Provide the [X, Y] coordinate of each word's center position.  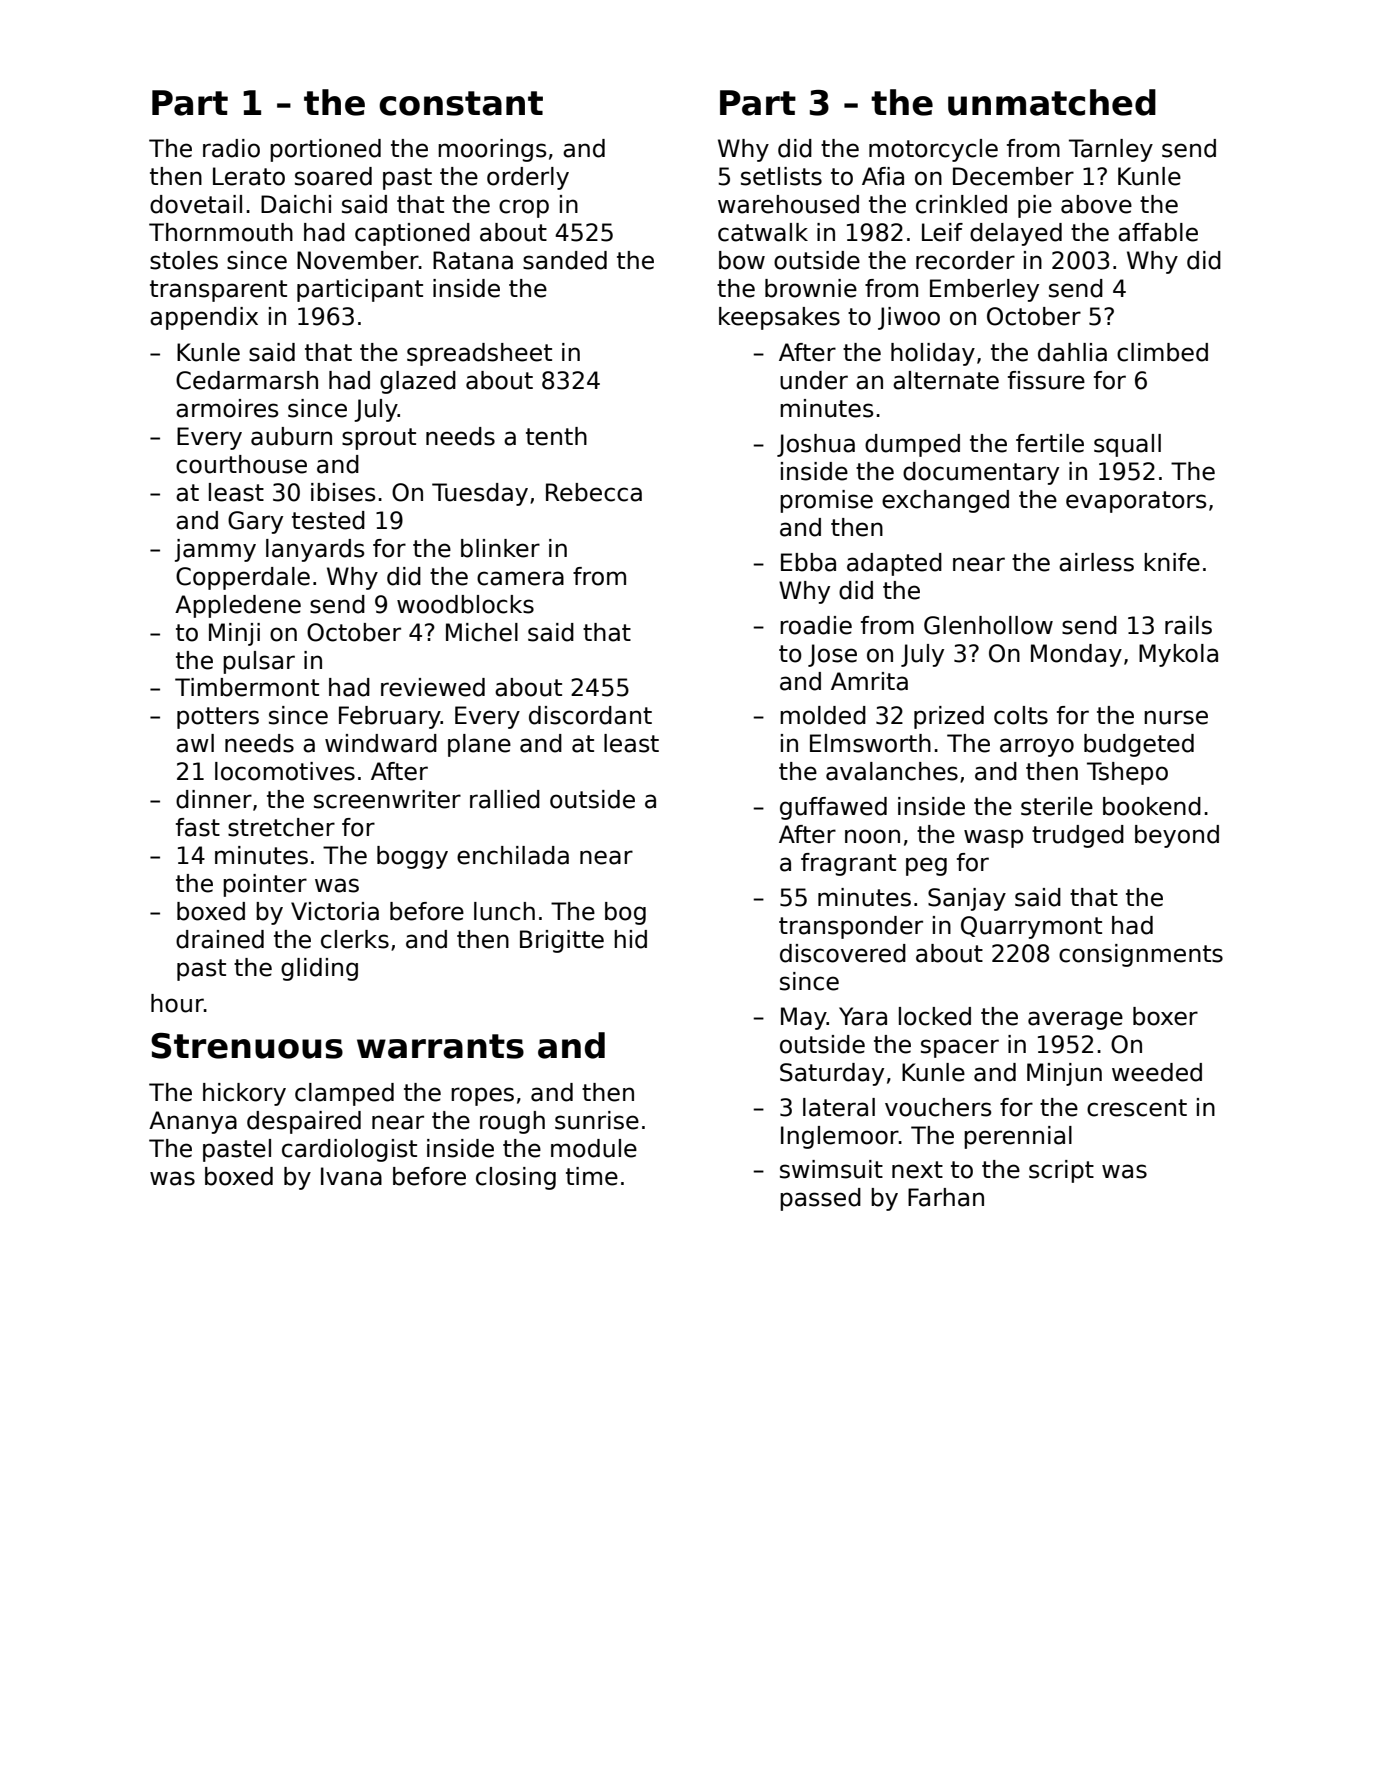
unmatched [1052, 102]
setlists [781, 176]
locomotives [285, 771]
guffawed [833, 808]
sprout [379, 439]
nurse [1176, 717]
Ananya [193, 1122]
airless [1096, 562]
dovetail [196, 204]
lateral [839, 1107]
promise [826, 501]
